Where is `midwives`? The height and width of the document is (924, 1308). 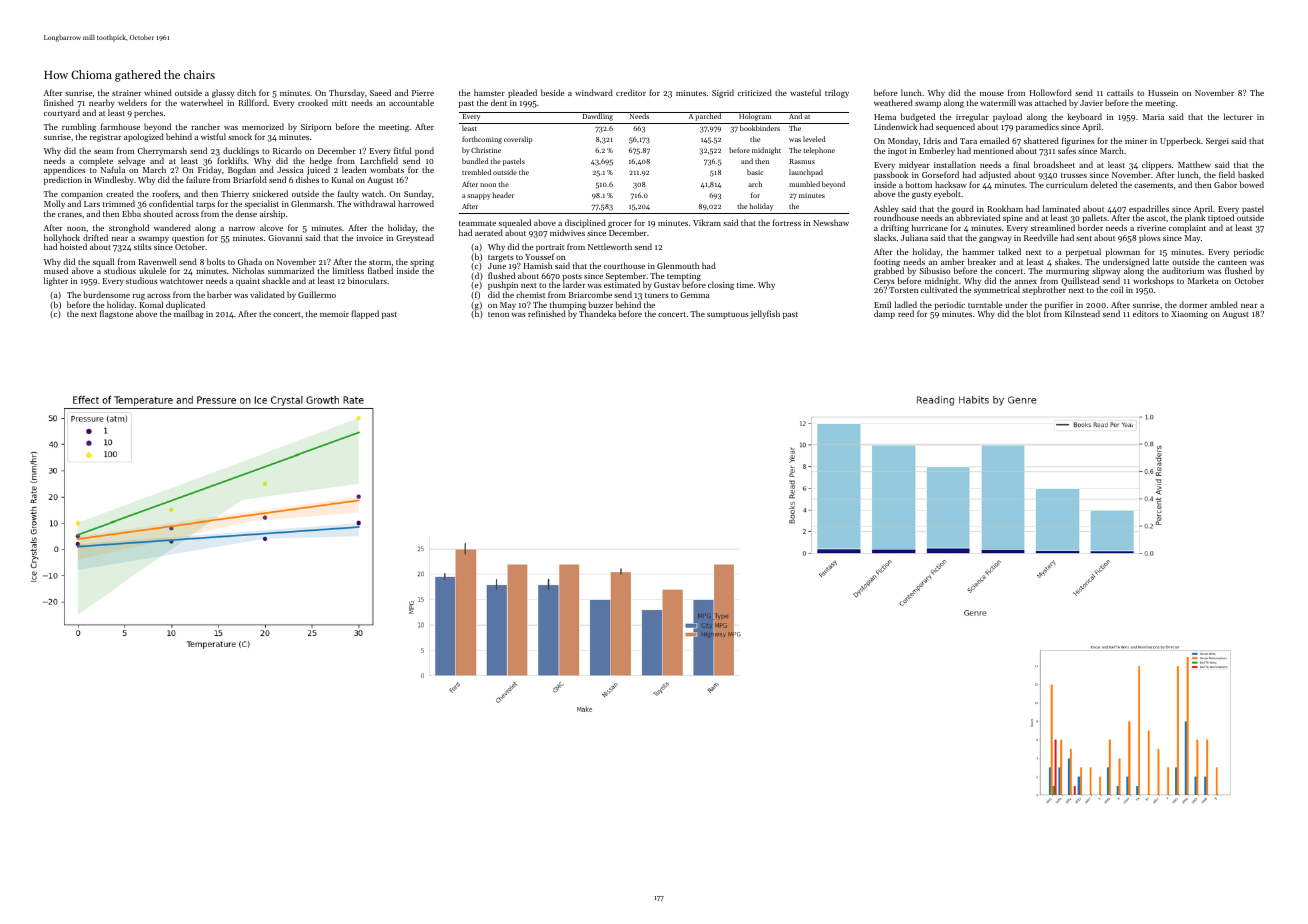
midwives is located at coordinates (567, 232).
